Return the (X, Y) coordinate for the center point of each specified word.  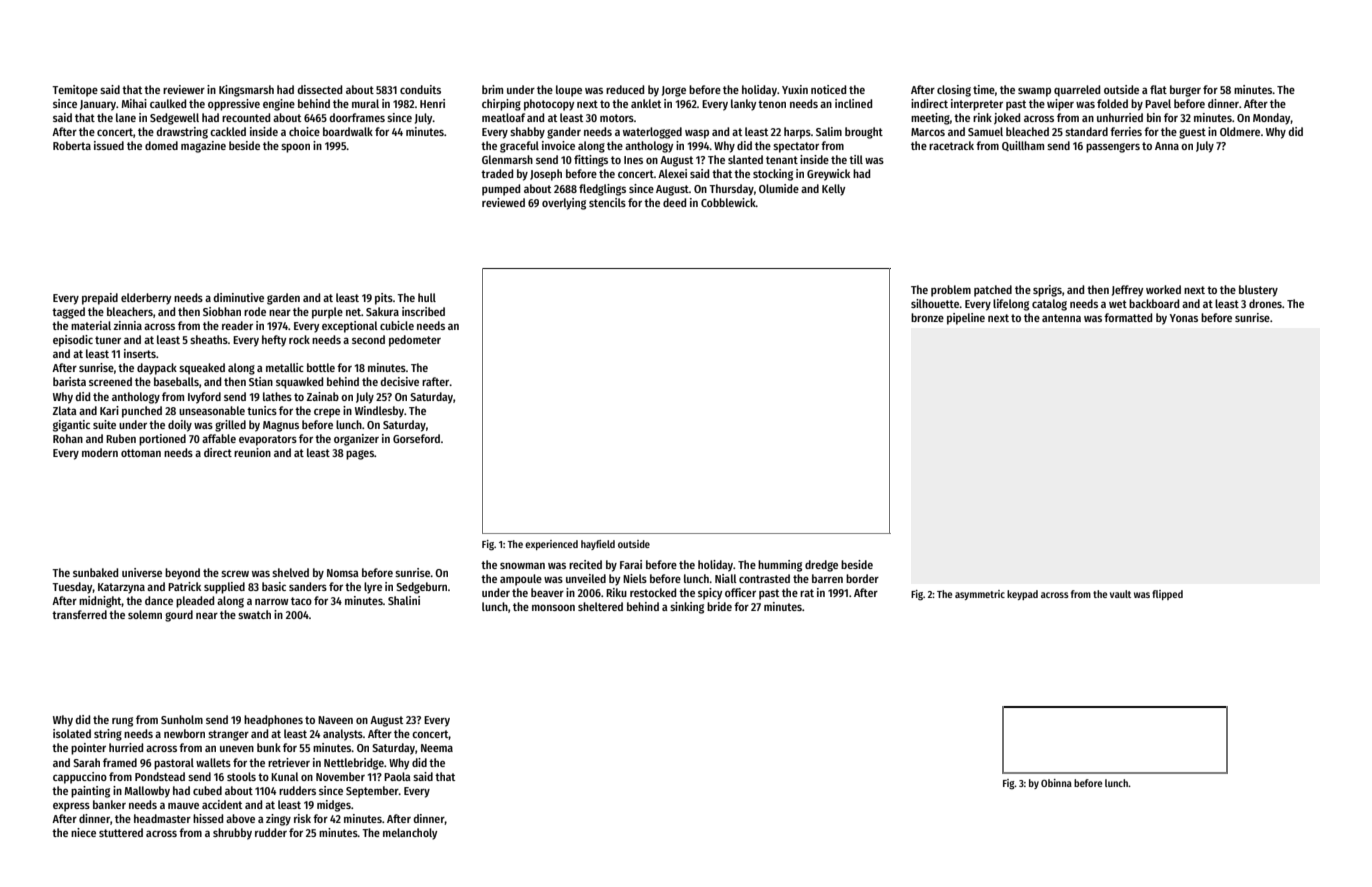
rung (122, 722)
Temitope (75, 91)
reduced (625, 89)
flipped (1167, 595)
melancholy (410, 834)
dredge (821, 566)
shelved (290, 572)
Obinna (1056, 783)
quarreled (1077, 91)
